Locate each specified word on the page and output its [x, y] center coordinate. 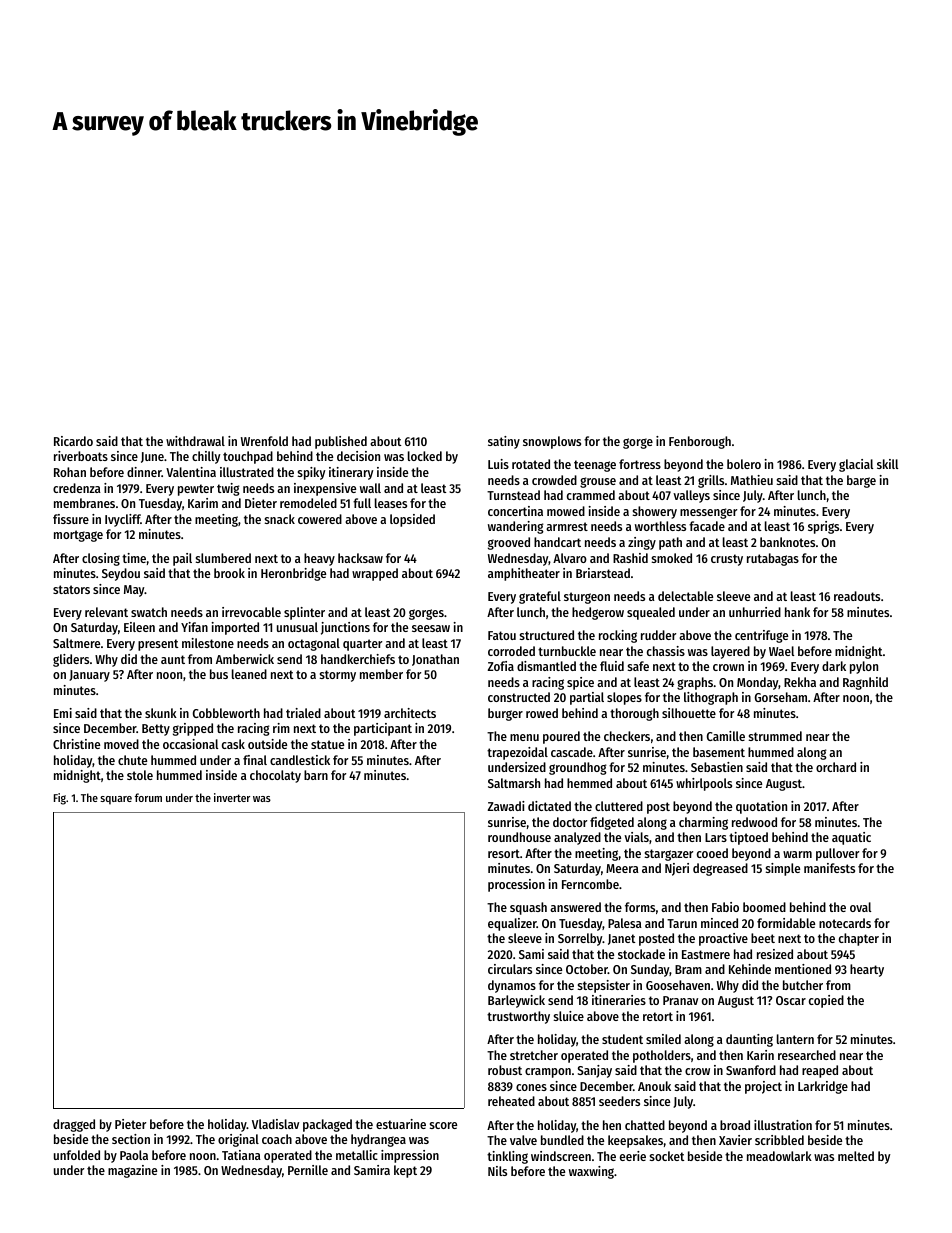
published [341, 442]
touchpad [248, 457]
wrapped [375, 574]
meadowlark [779, 1156]
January [89, 676]
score [443, 1125]
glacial [856, 465]
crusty [727, 560]
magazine [132, 1171]
